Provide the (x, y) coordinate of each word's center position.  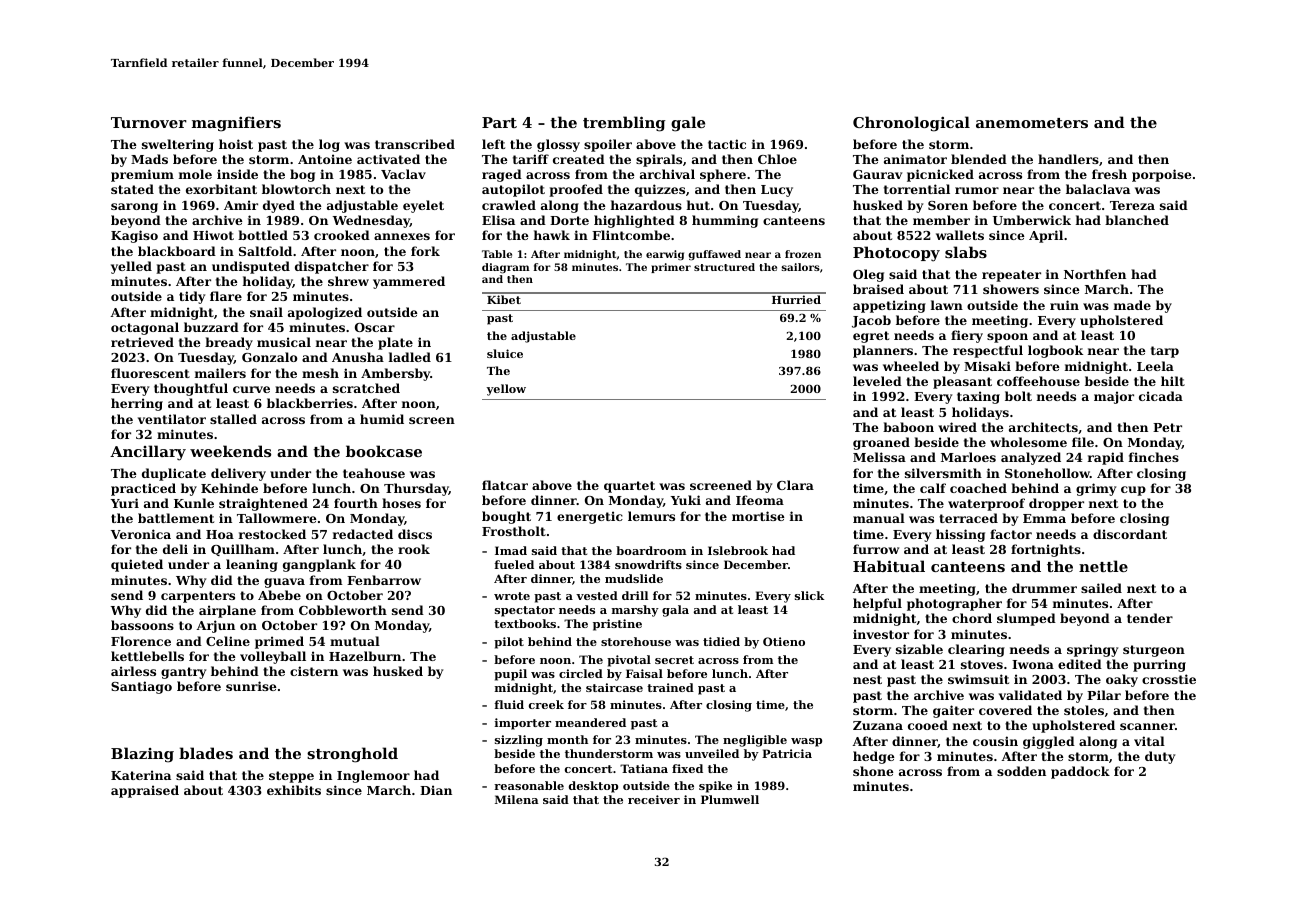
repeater (1011, 276)
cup (1133, 491)
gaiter (953, 711)
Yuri (125, 503)
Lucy (777, 191)
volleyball (273, 657)
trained (670, 687)
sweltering (178, 145)
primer (671, 268)
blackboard (177, 251)
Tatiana (644, 768)
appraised (145, 791)
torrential (917, 189)
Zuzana (878, 725)
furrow (876, 549)
